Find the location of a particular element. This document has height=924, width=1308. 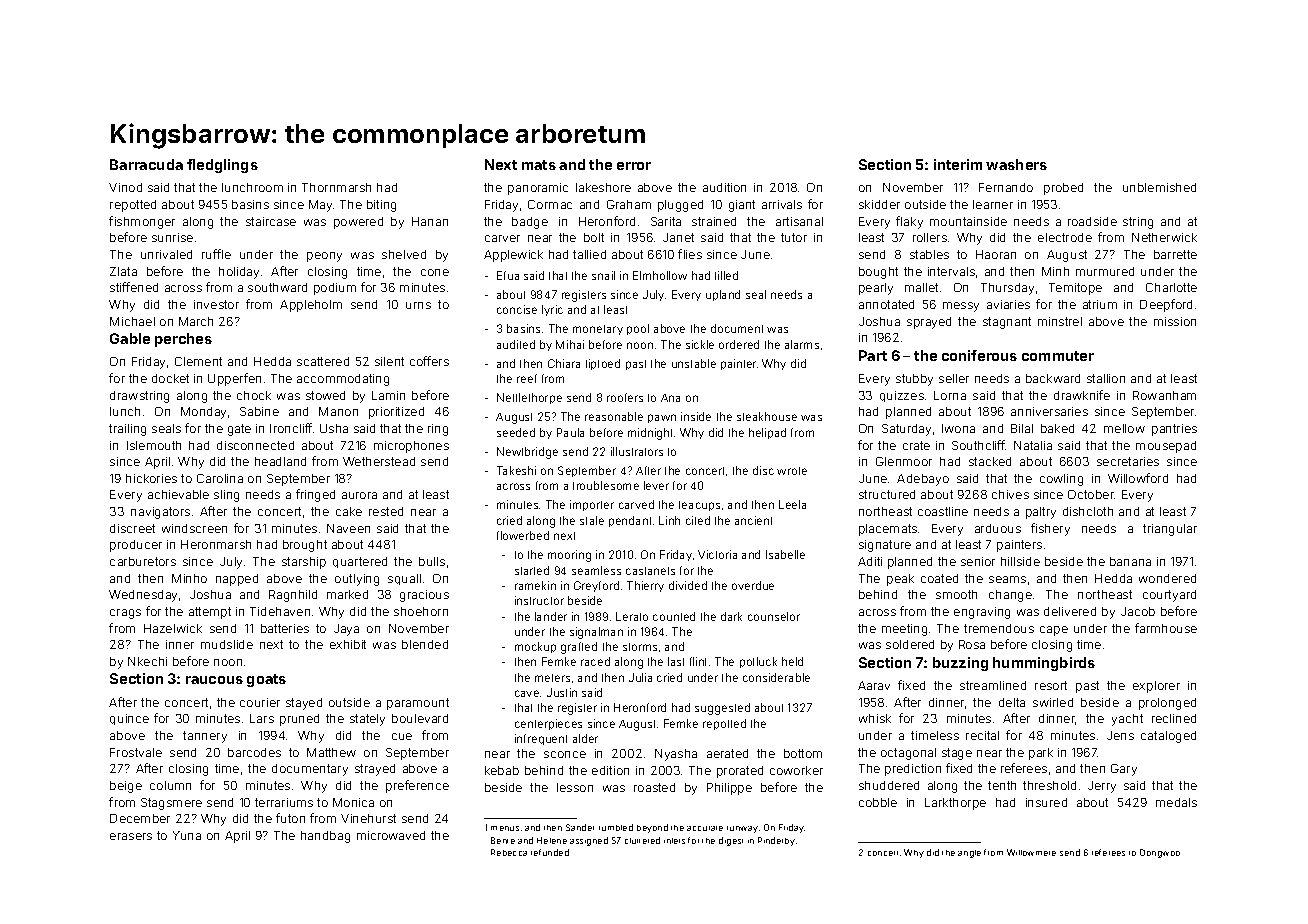

meters is located at coordinates (552, 678).
